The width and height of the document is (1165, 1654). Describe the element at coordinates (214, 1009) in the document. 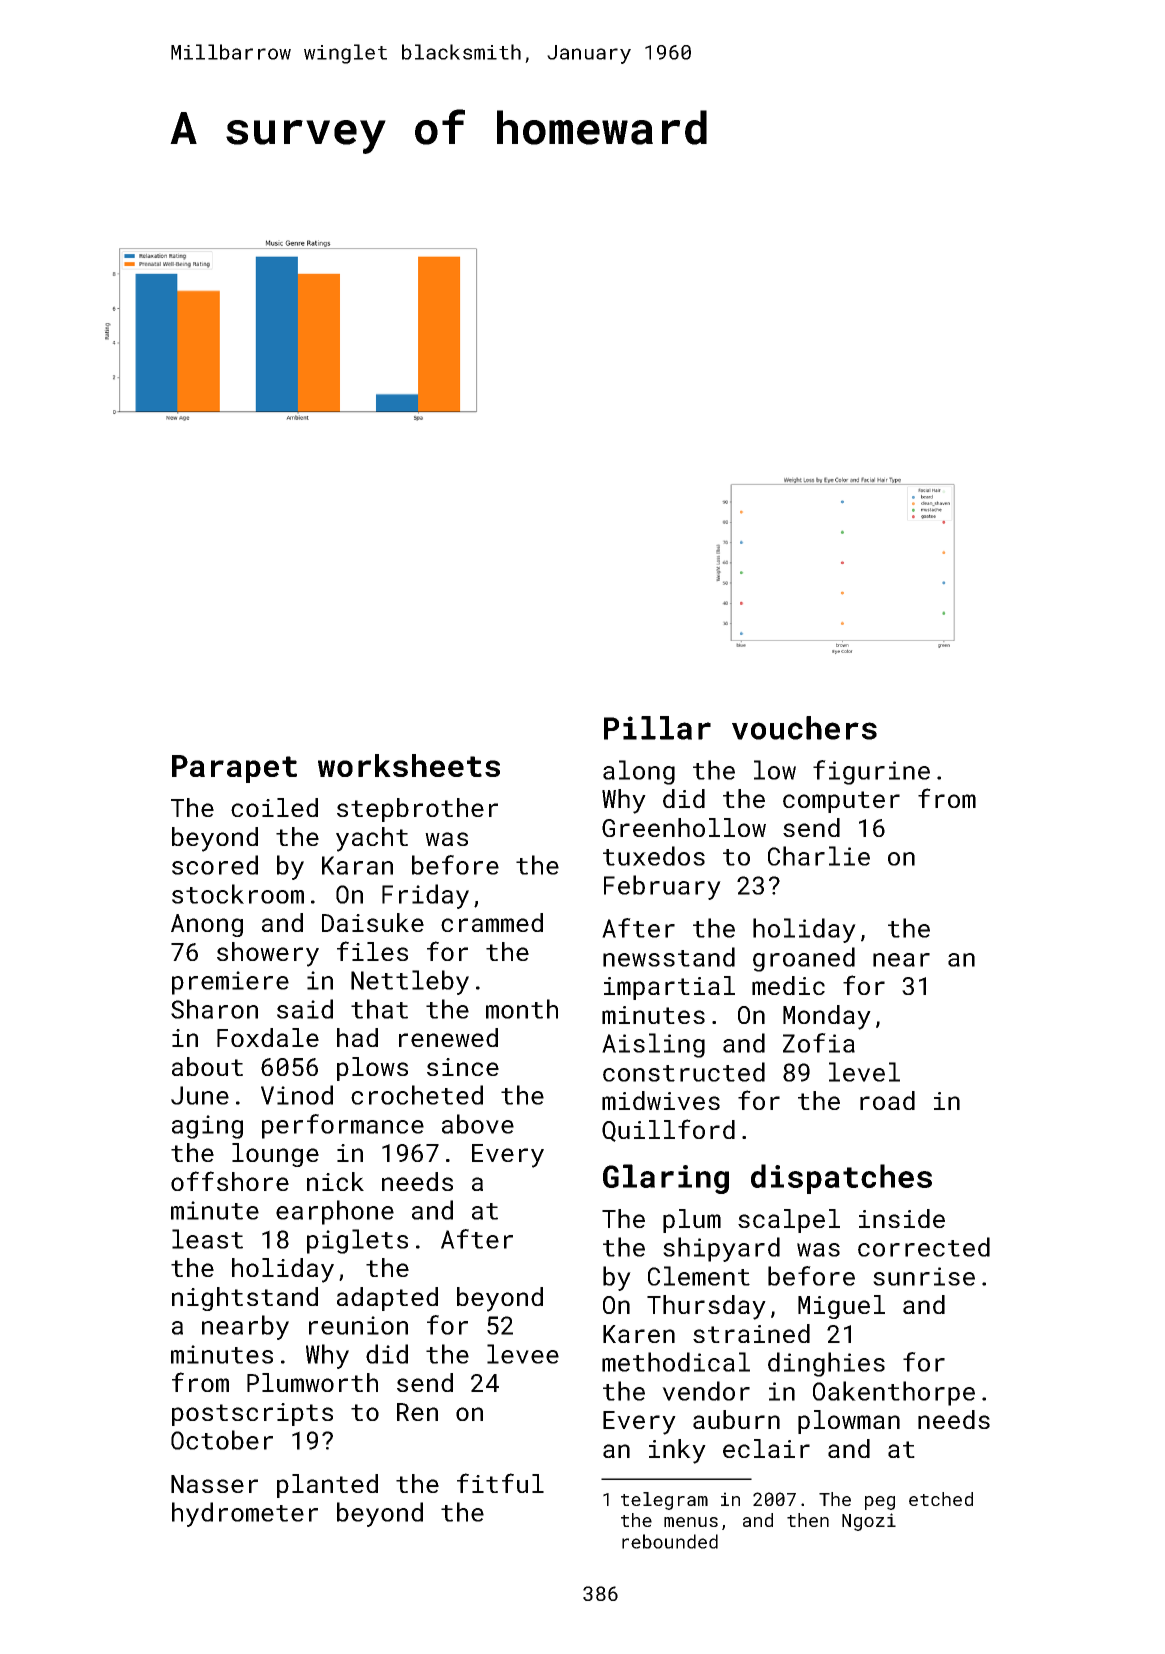

I see `Sharon` at that location.
